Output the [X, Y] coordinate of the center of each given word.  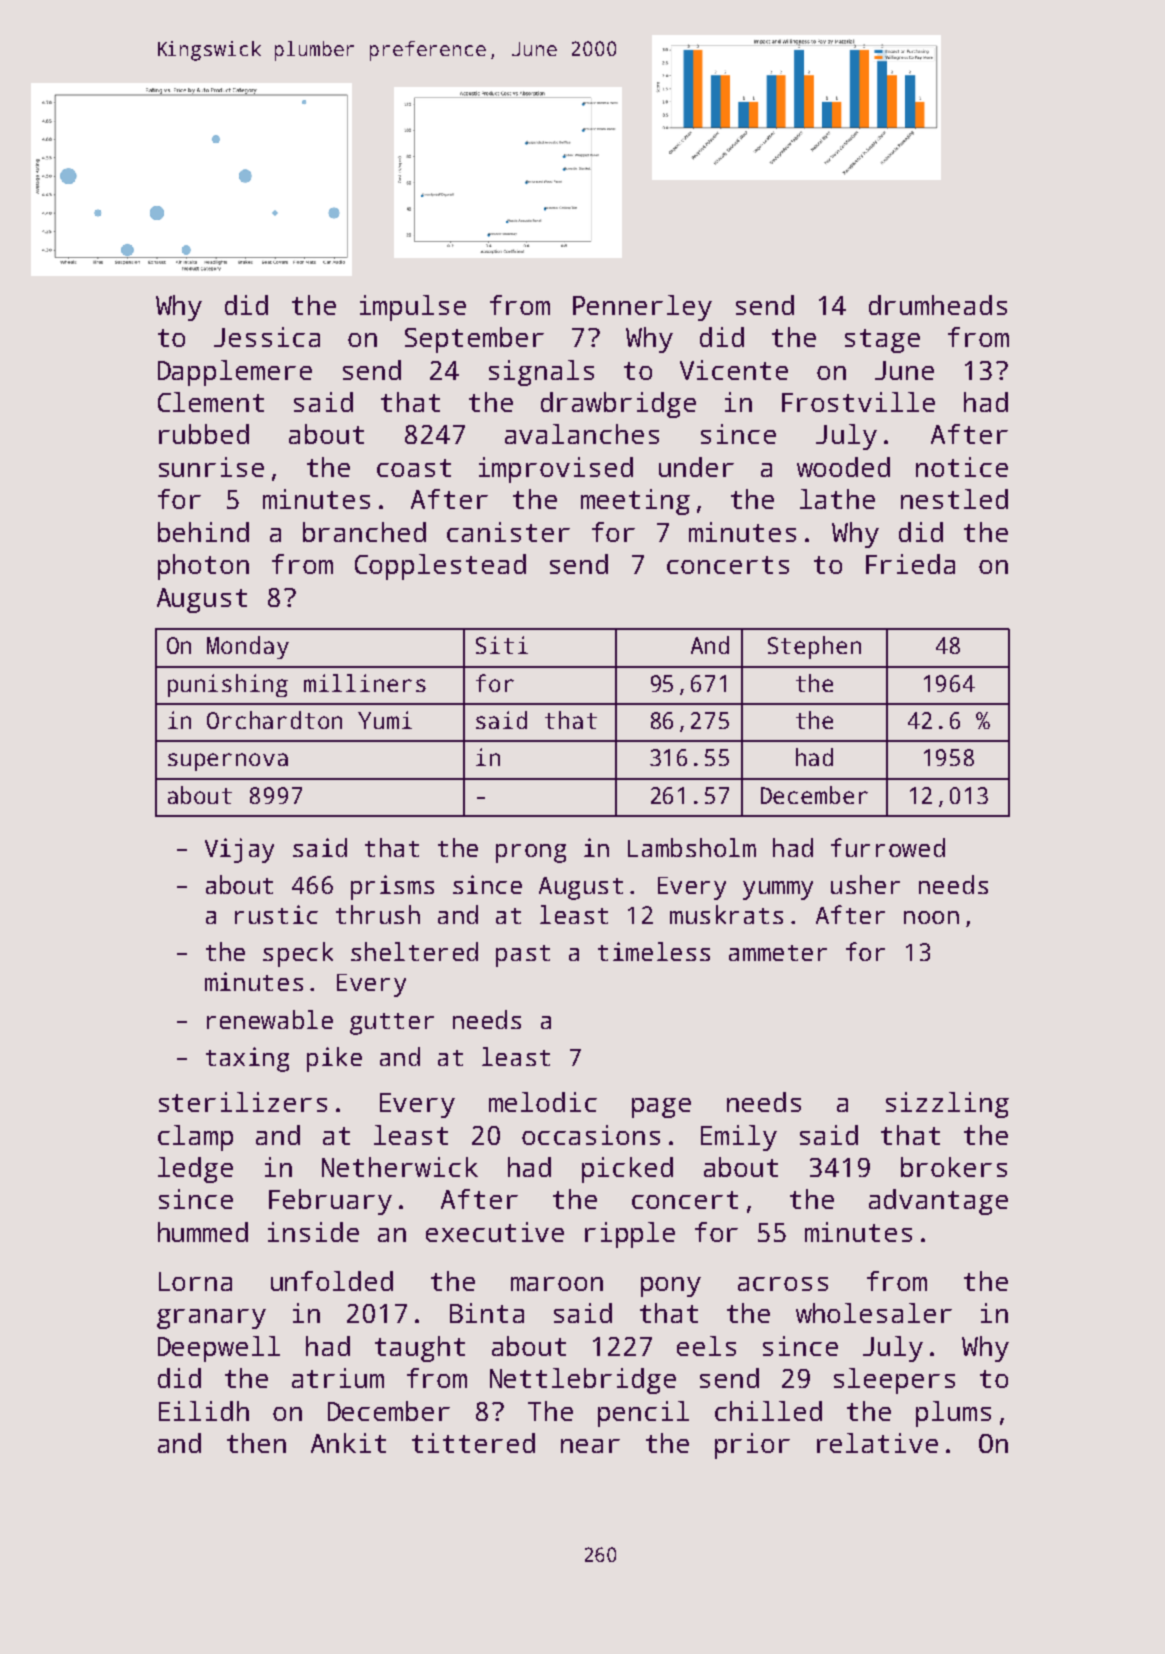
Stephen [814, 647]
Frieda [910, 564]
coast [414, 468]
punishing [228, 685]
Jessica [267, 337]
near [590, 1446]
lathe [837, 499]
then [256, 1443]
